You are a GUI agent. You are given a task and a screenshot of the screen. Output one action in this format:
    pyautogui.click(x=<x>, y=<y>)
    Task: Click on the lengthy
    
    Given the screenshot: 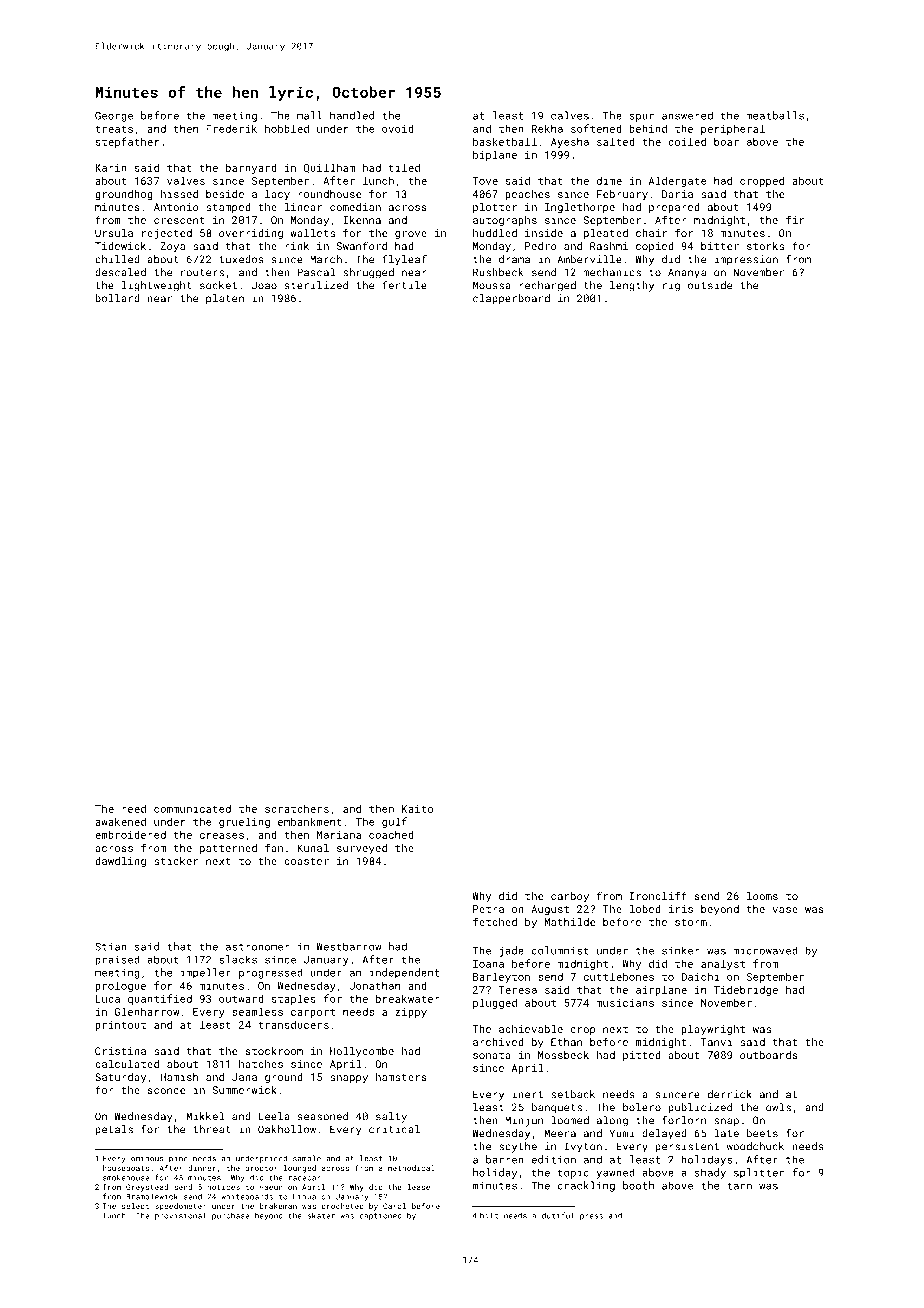 What is the action you would take?
    pyautogui.click(x=632, y=286)
